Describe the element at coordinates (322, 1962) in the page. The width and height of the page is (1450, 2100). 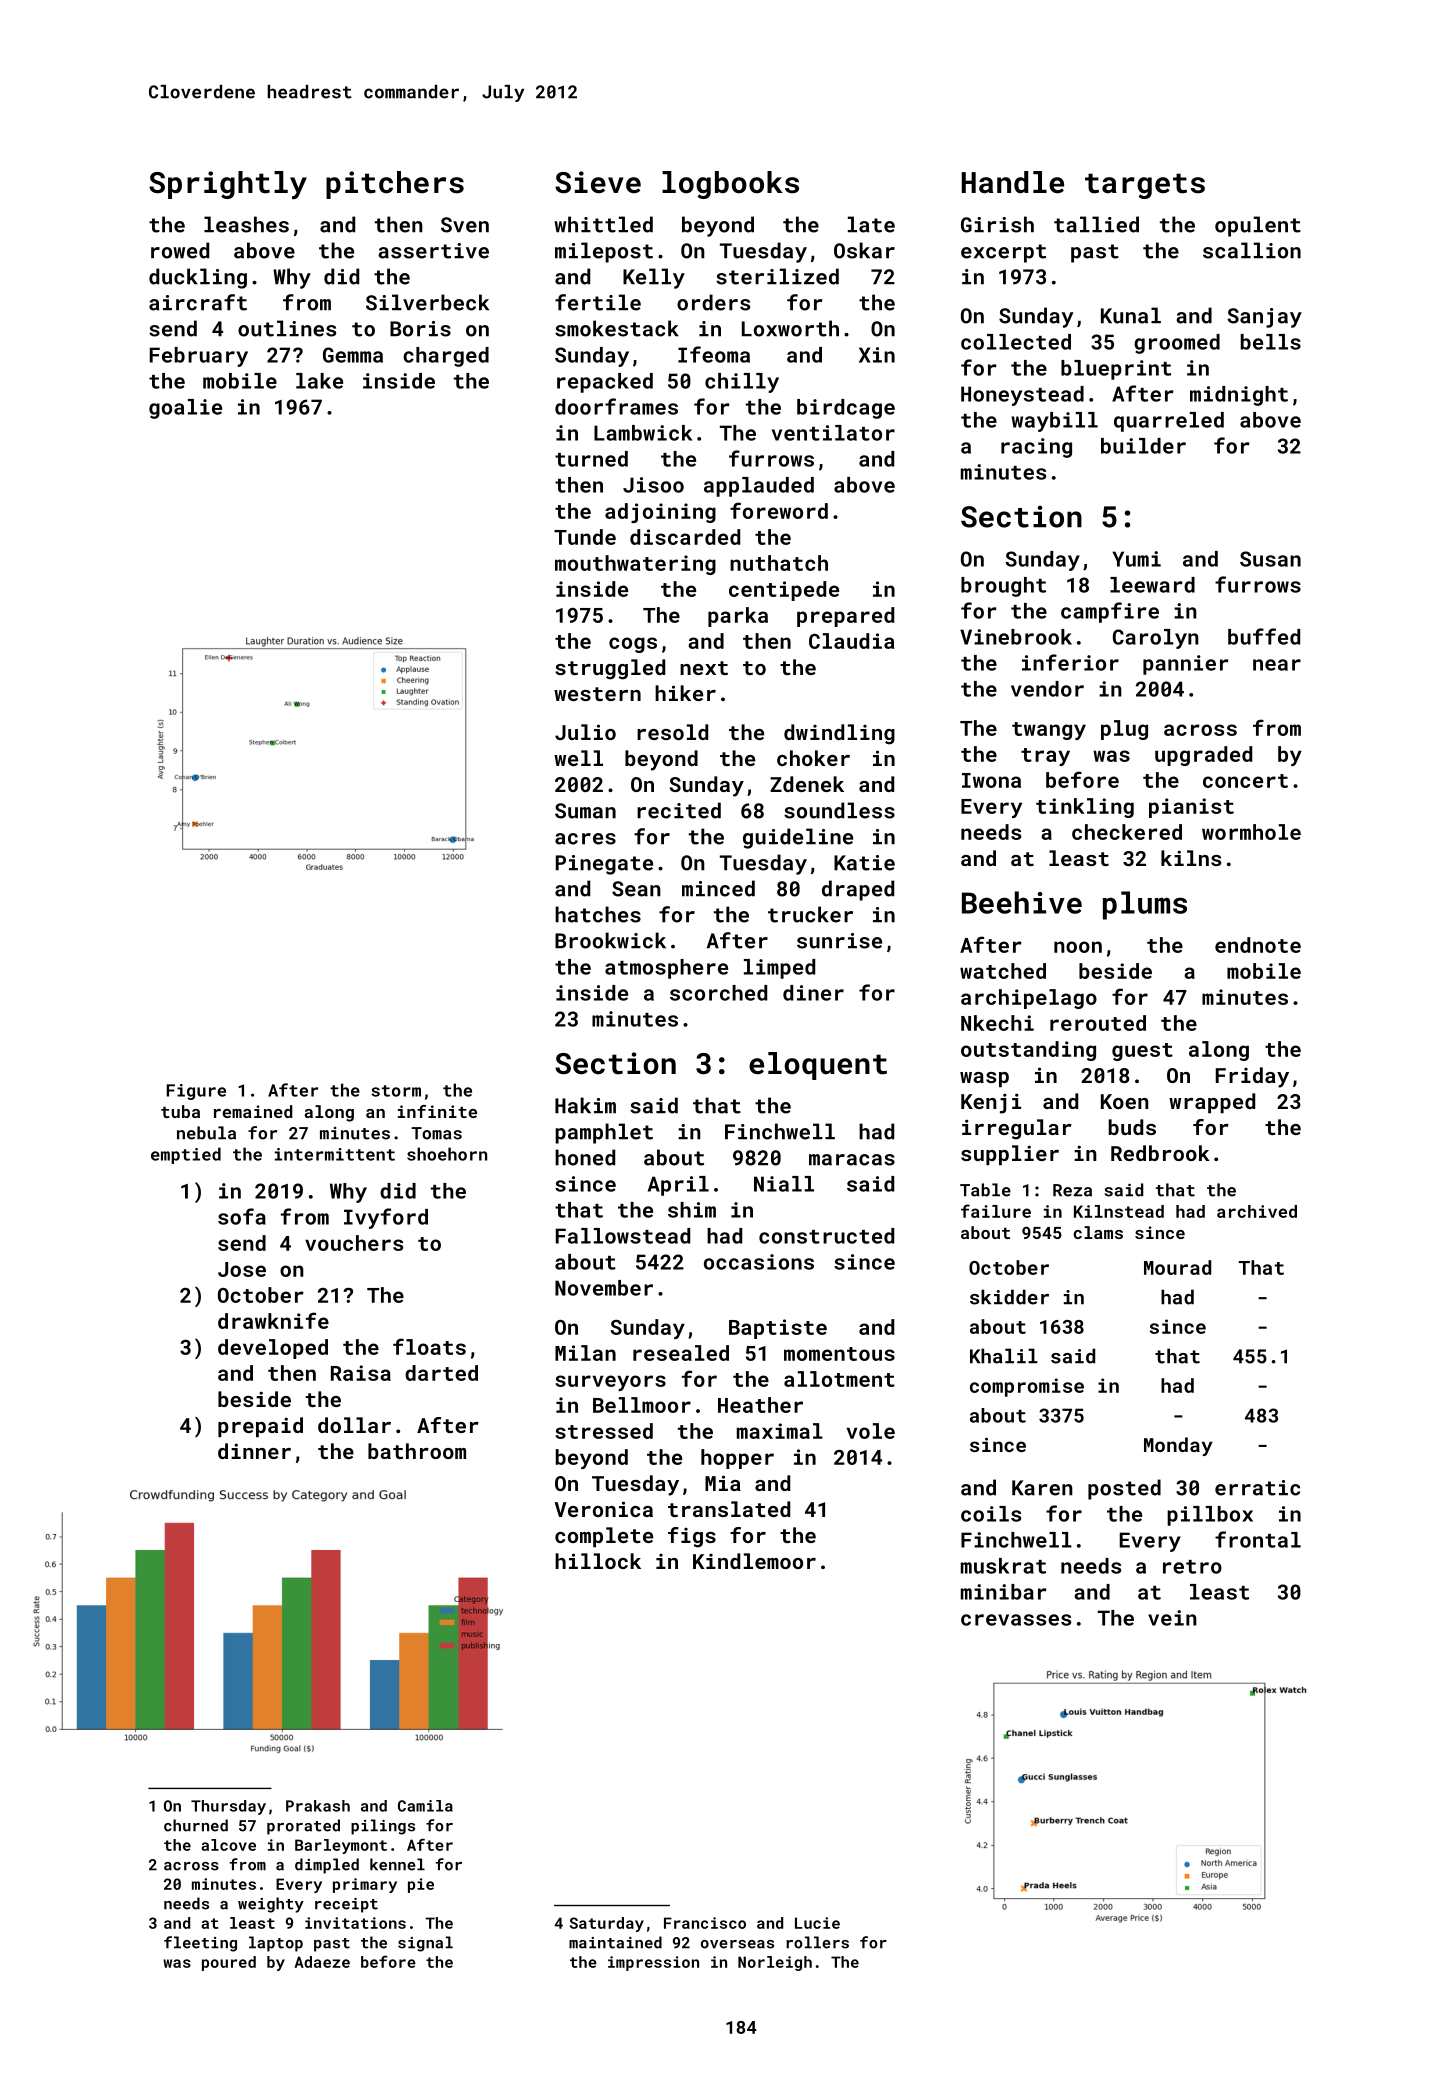
I see `Adaeze` at that location.
